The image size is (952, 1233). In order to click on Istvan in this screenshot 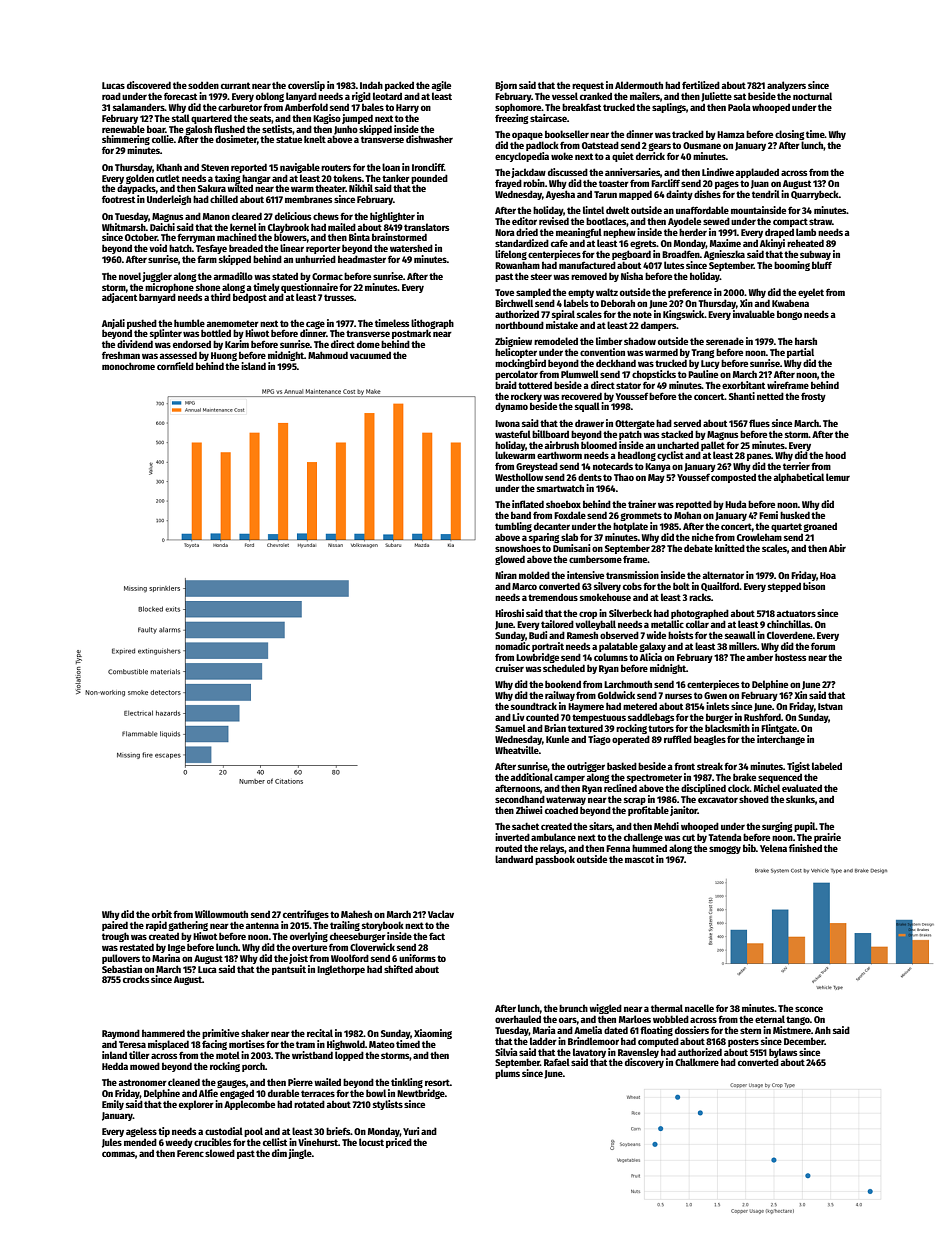, I will do `click(830, 706)`.
